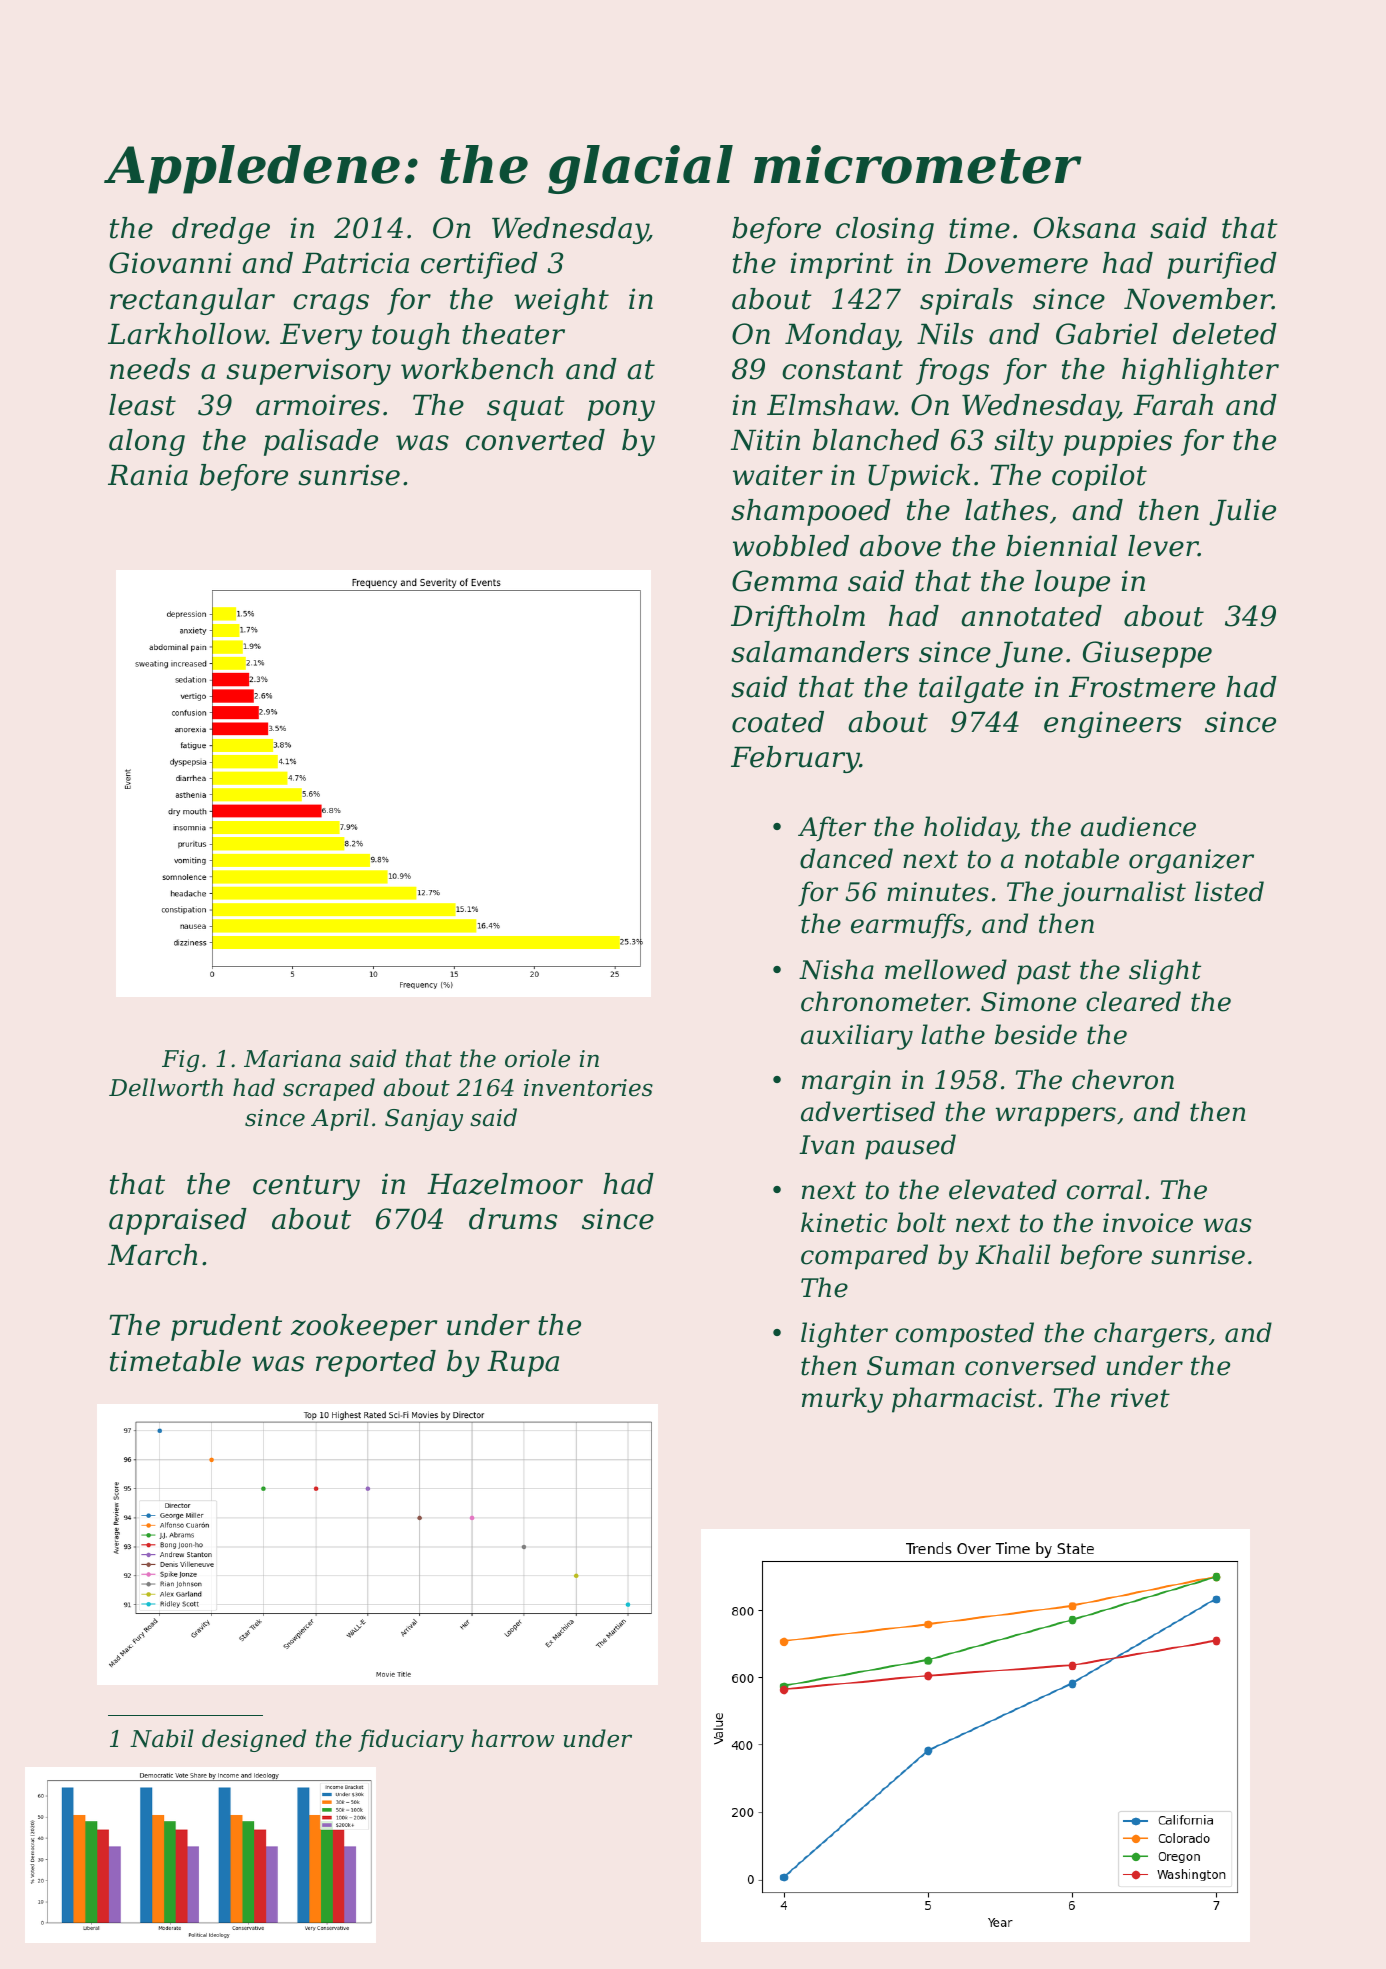 The height and width of the page is (1969, 1386). I want to click on Rupa, so click(523, 1363).
